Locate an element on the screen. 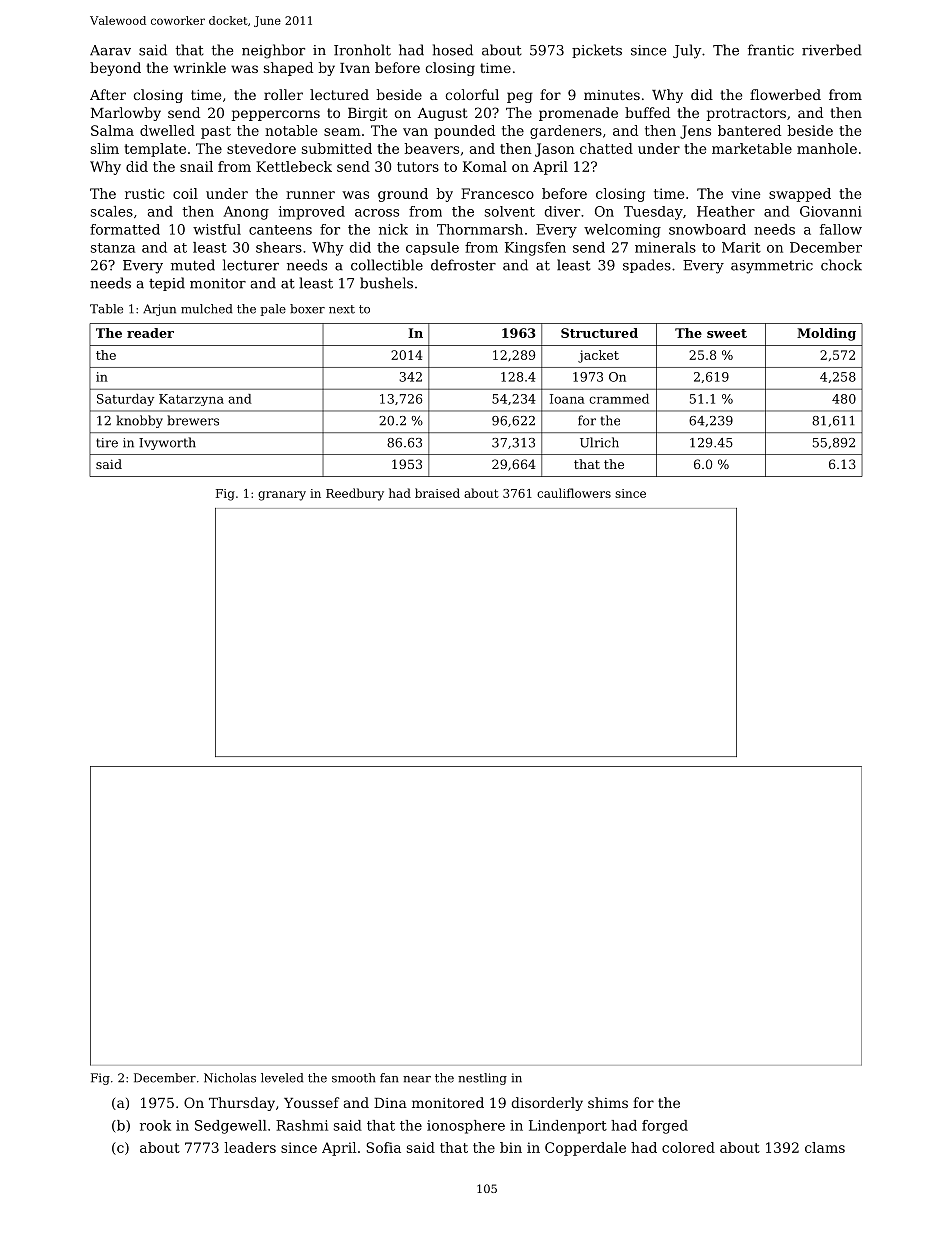 The image size is (952, 1233). crammed is located at coordinates (619, 399).
